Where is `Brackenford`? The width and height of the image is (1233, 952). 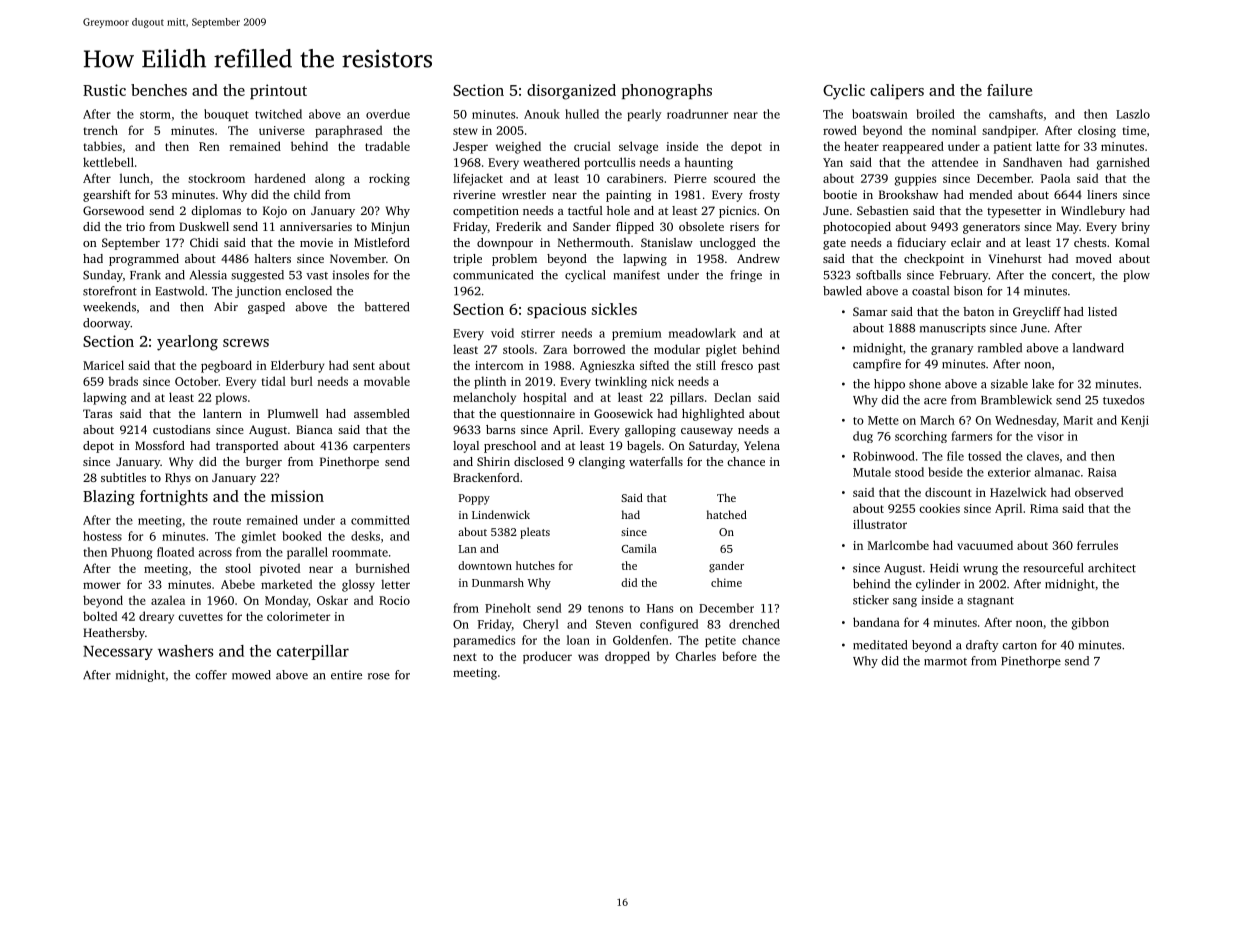 Brackenford is located at coordinates (486, 477).
